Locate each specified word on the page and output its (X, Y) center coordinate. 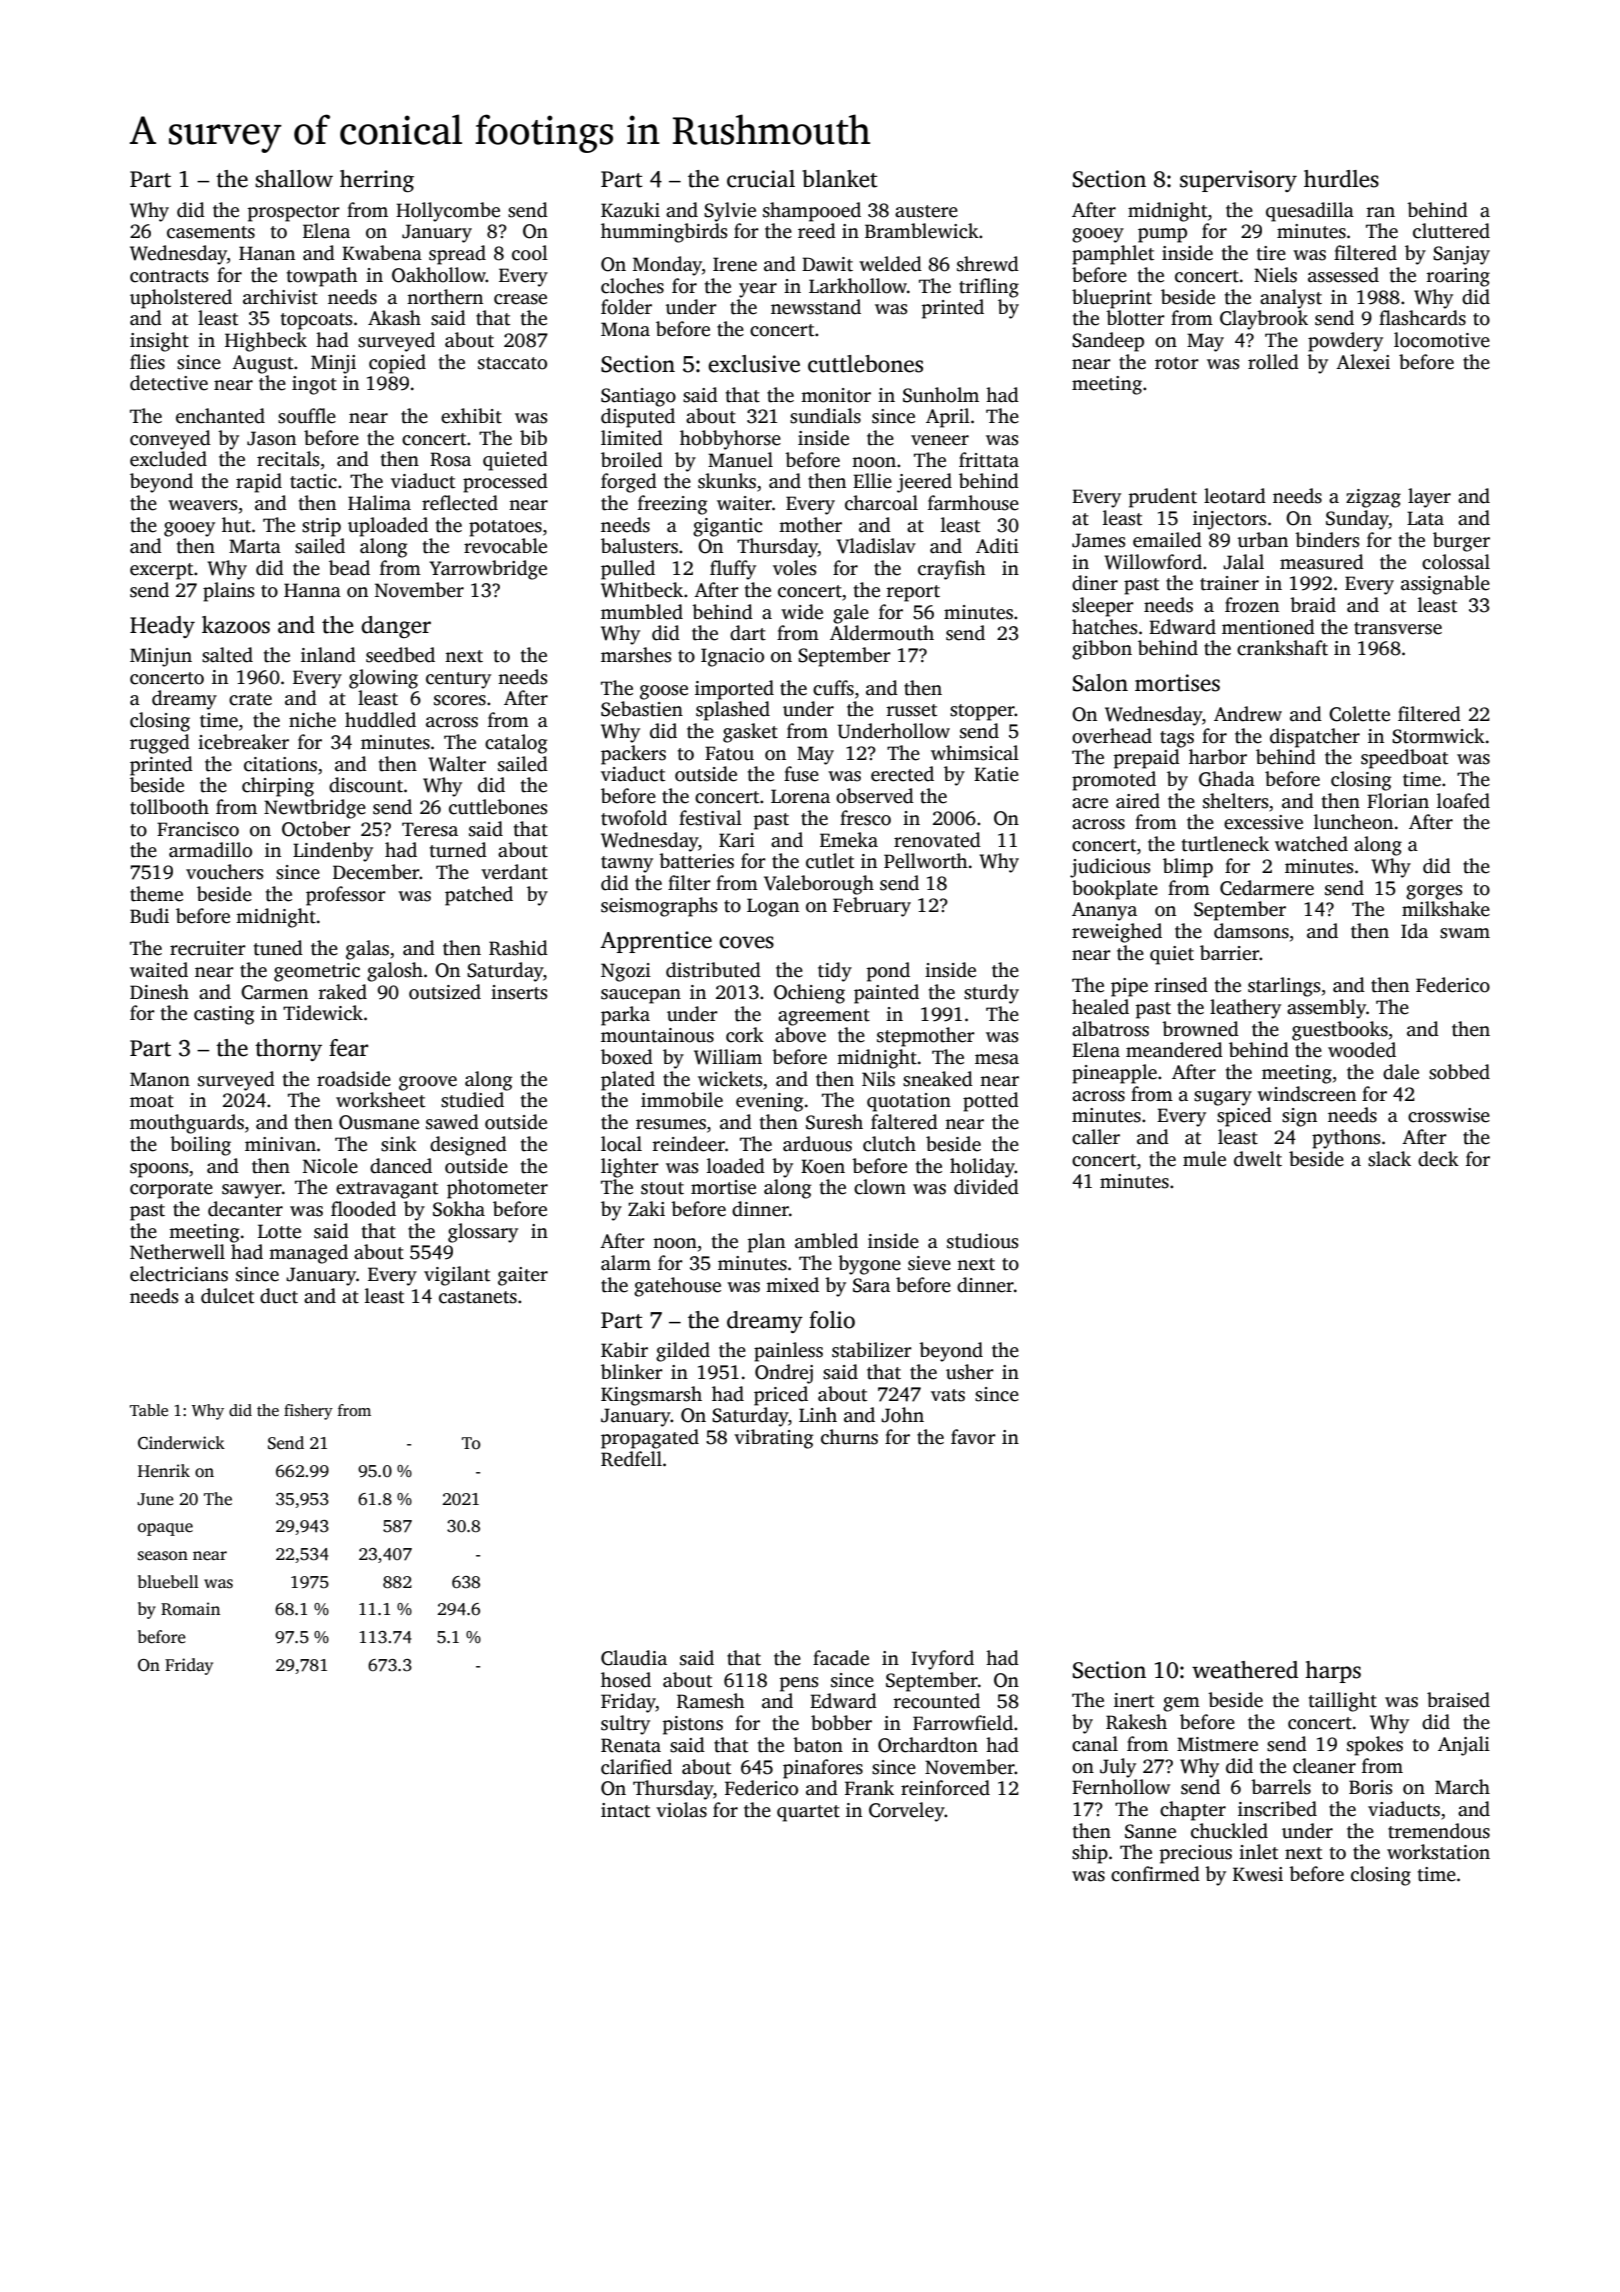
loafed (1463, 801)
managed (308, 1254)
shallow (294, 179)
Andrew (1248, 714)
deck (1438, 1159)
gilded (683, 1352)
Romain (190, 1609)
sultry (625, 1725)
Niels (1275, 275)
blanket (840, 179)
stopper (982, 712)
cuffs (833, 688)
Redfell (631, 1459)
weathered (1245, 1670)
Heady (162, 627)
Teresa (430, 829)
